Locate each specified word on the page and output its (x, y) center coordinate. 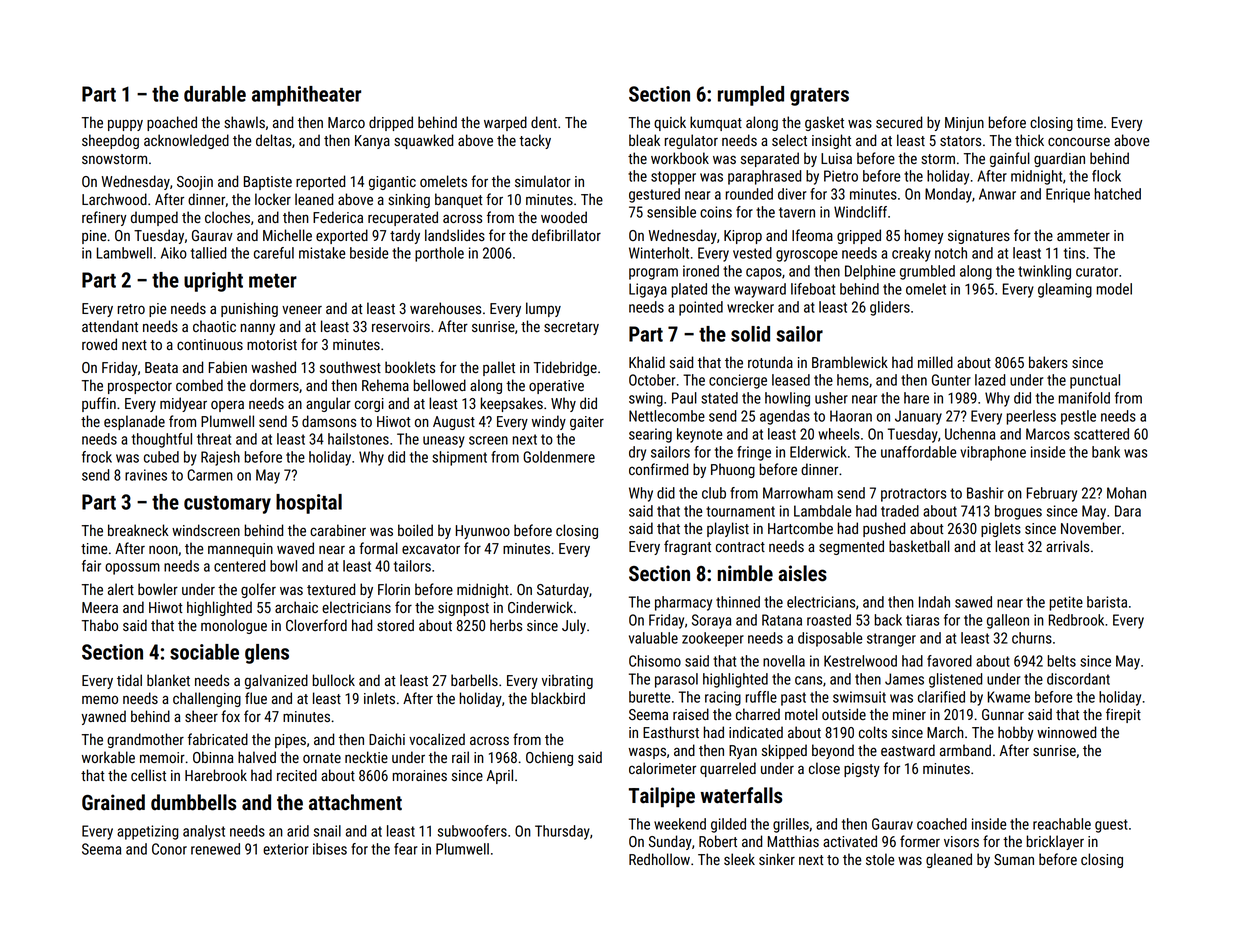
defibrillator (566, 235)
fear (406, 849)
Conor (169, 849)
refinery (104, 218)
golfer (258, 590)
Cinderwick (540, 607)
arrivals (1067, 546)
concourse (1079, 141)
